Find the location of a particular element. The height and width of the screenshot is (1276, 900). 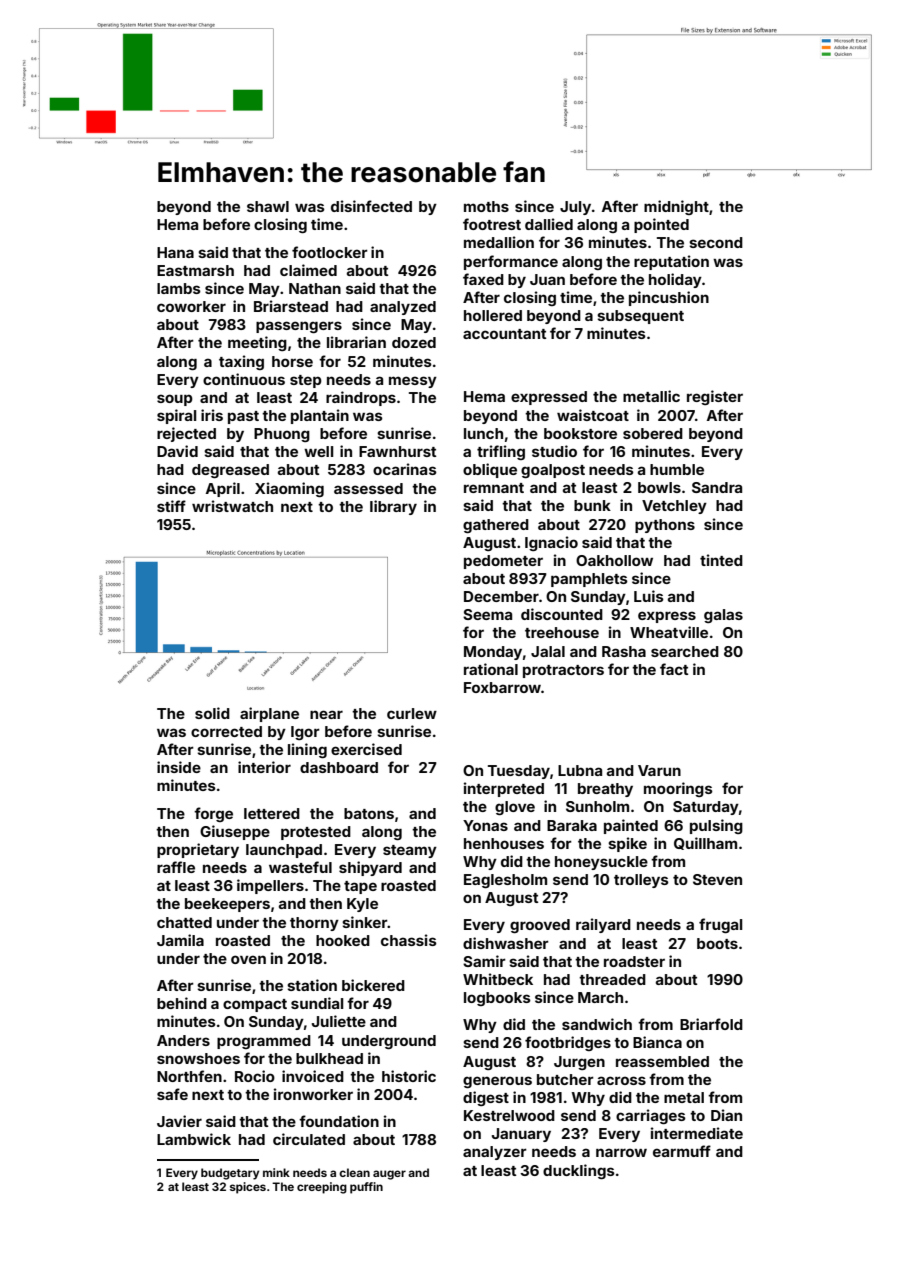

Foxbarrow is located at coordinates (502, 687).
